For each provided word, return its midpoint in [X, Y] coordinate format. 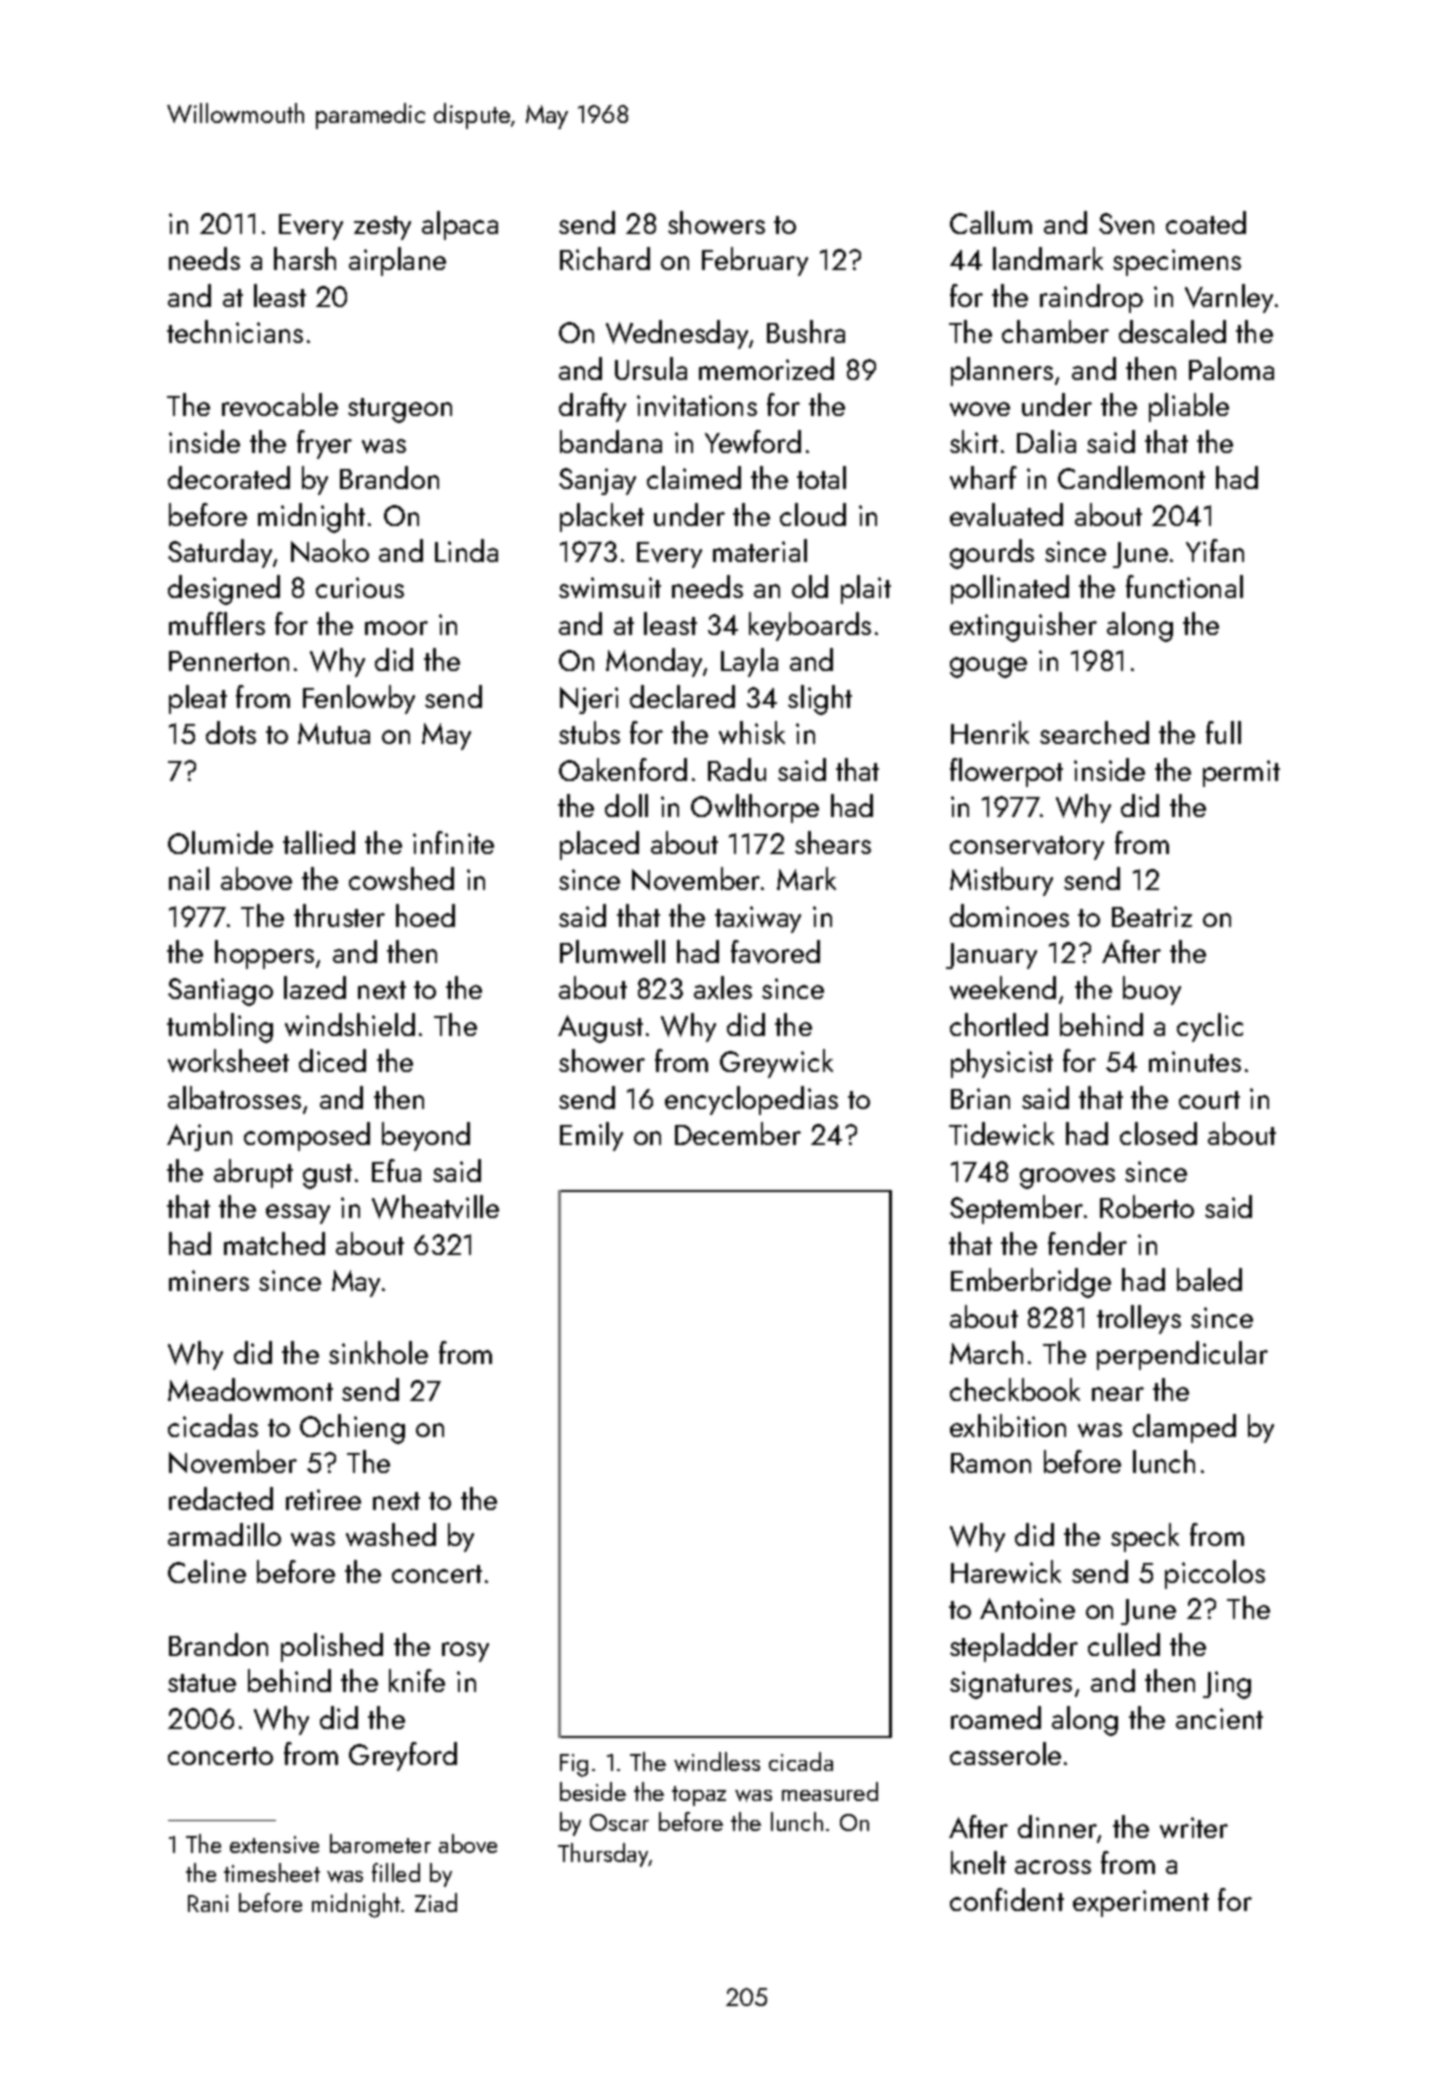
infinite [453, 842]
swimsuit [610, 587]
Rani [208, 1903]
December [738, 1133]
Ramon [991, 1463]
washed [391, 1534]
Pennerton [229, 661]
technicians [235, 331]
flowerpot [1006, 772]
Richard [605, 258]
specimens [1177, 262]
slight [820, 700]
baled [1209, 1279]
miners [209, 1280]
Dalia [1046, 441]
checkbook [1015, 1389]
